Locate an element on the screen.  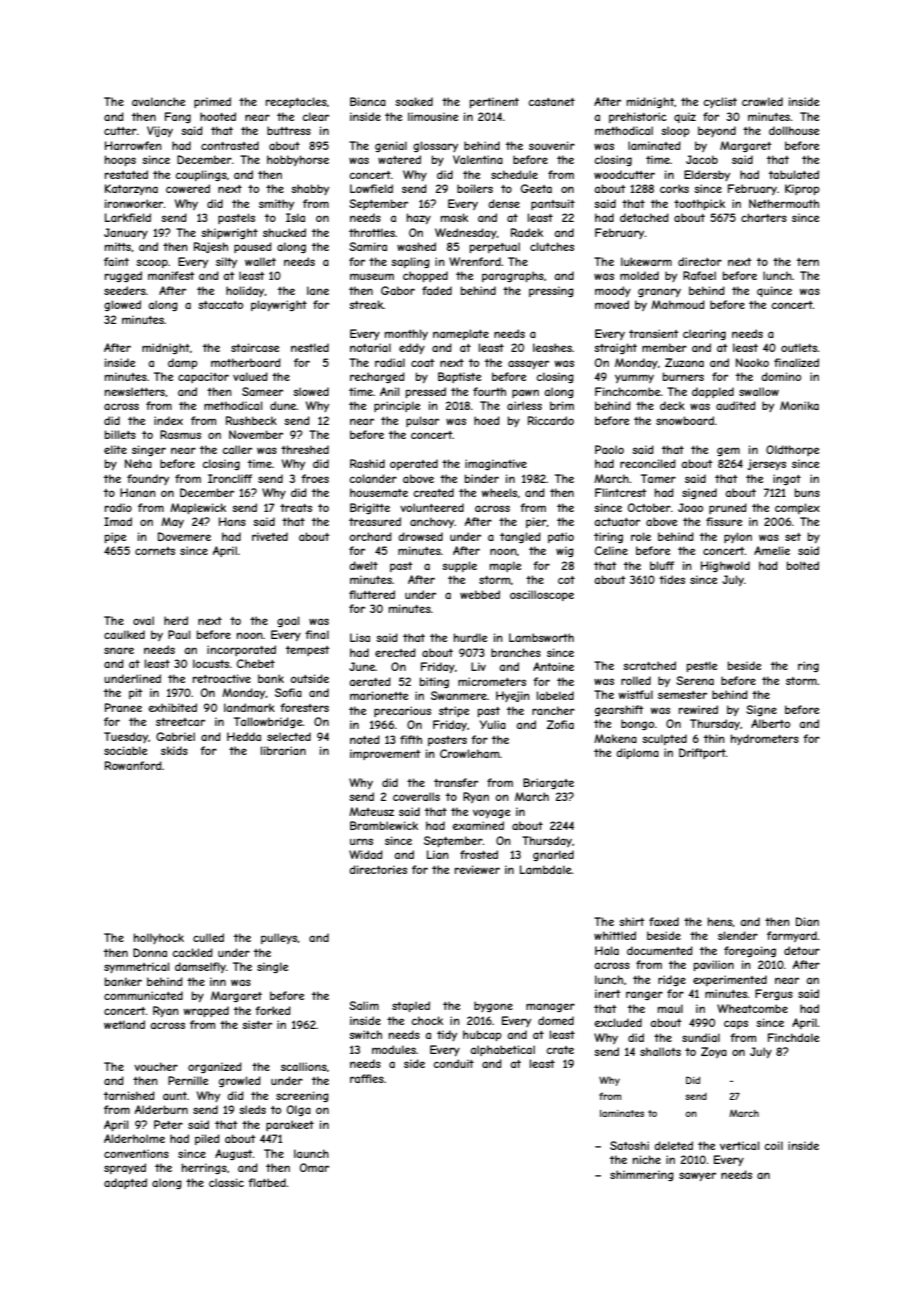
operated is located at coordinates (414, 464).
